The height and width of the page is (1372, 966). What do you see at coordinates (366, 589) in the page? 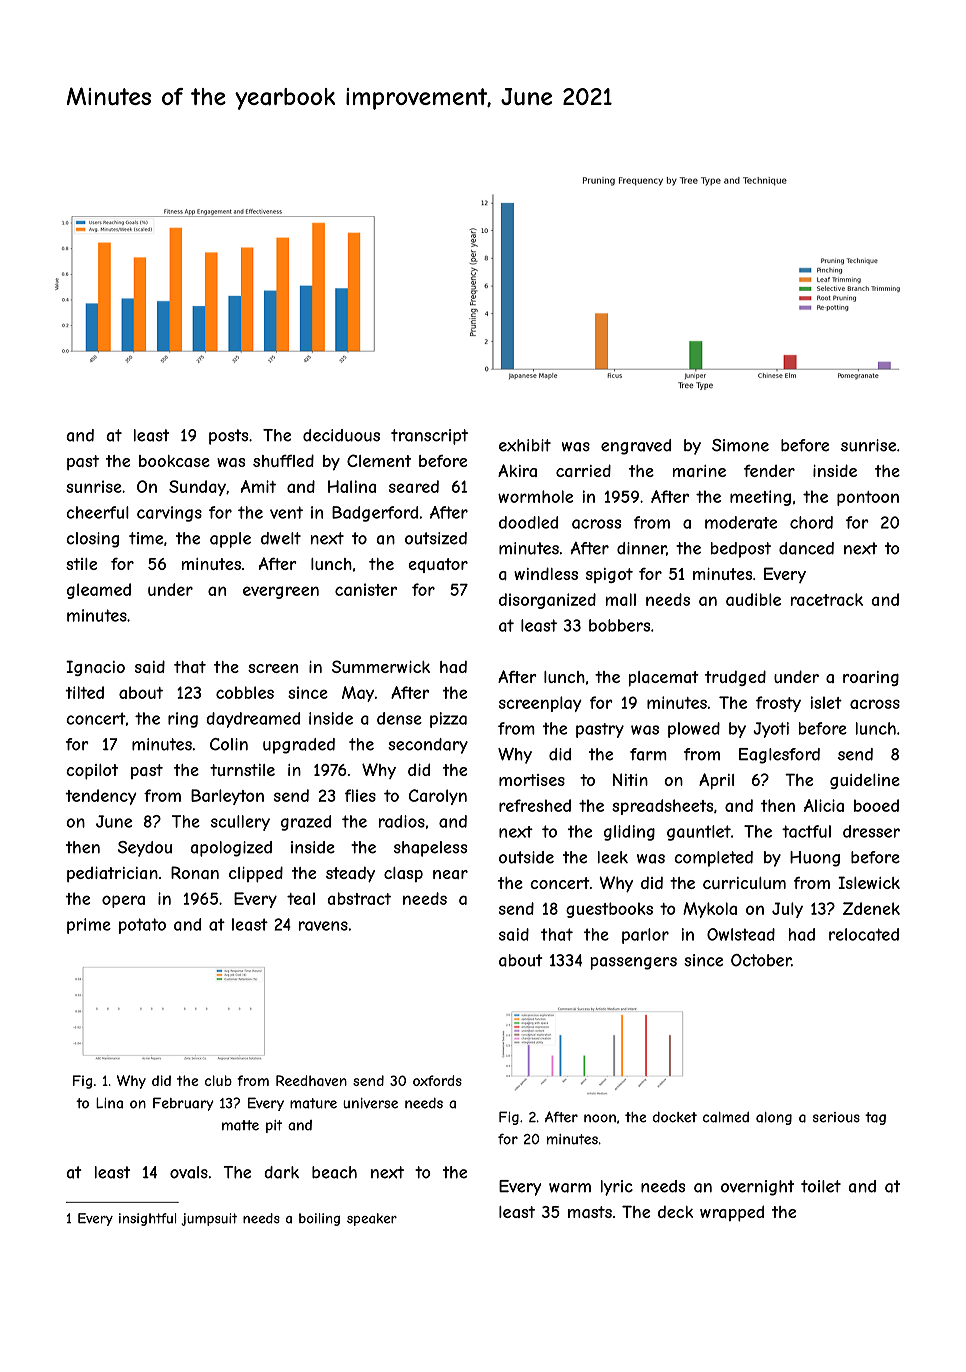
I see `canister` at bounding box center [366, 589].
